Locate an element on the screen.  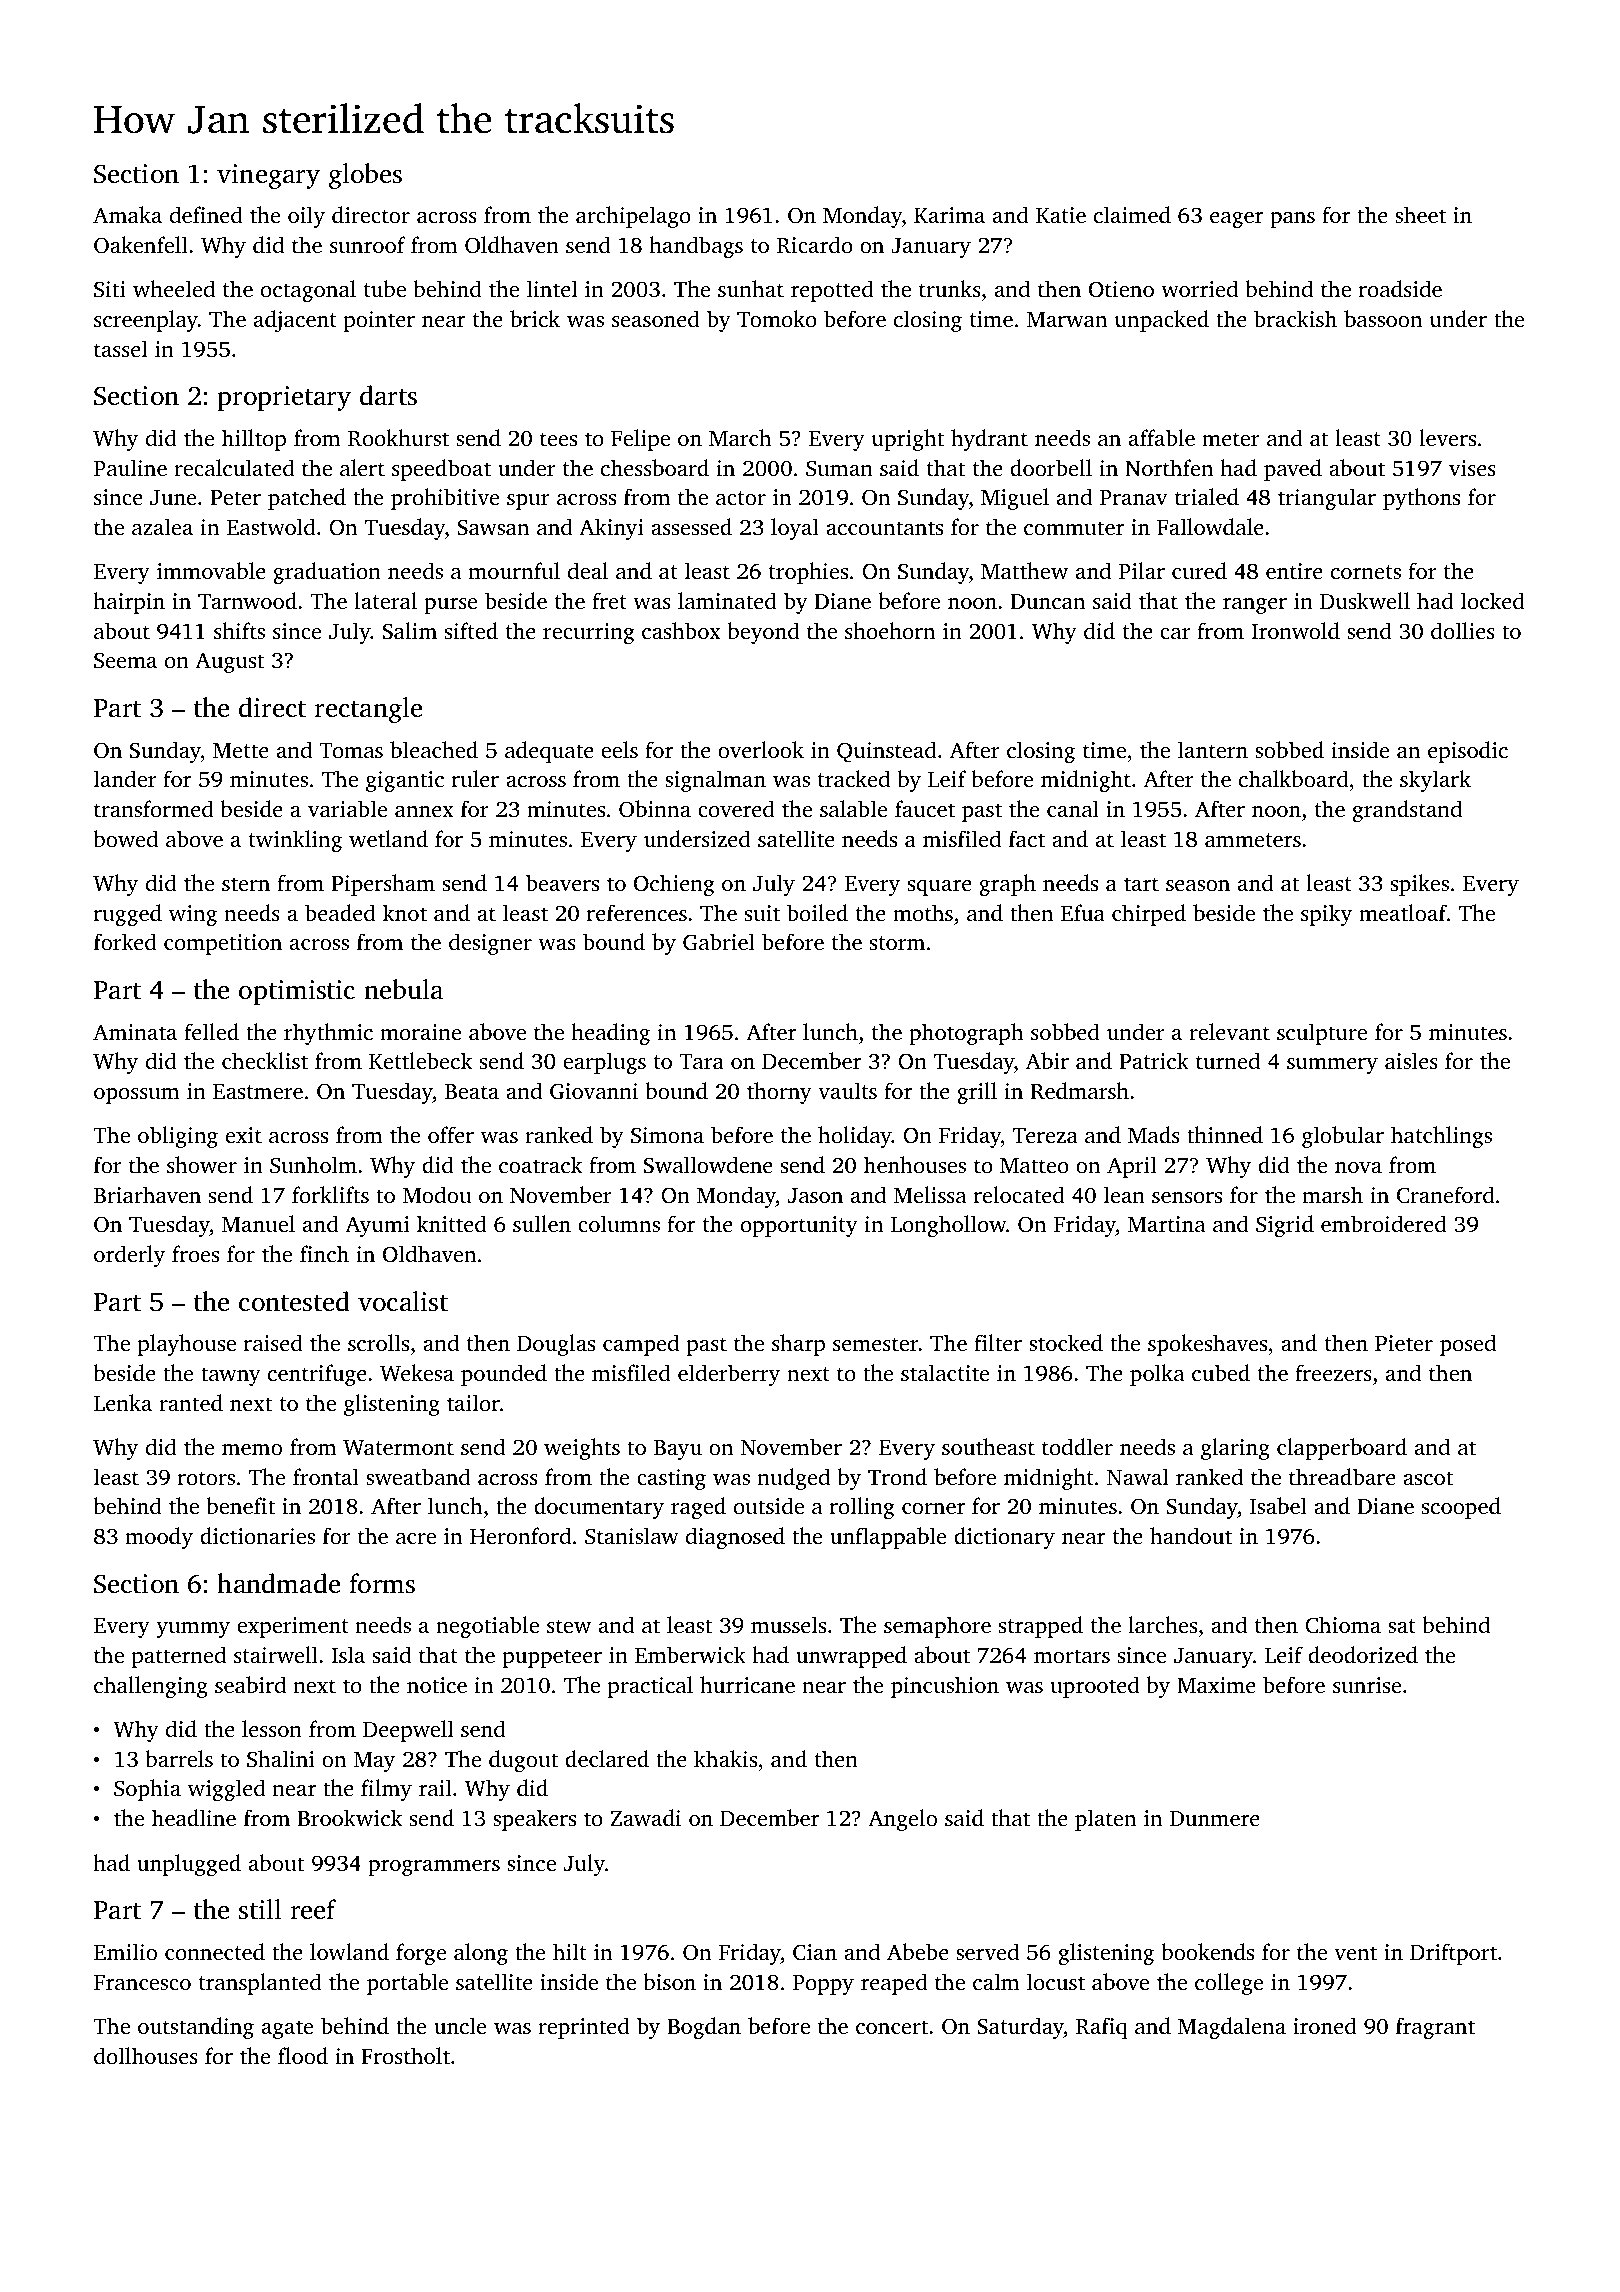
clapperboard is located at coordinates (1342, 1449).
